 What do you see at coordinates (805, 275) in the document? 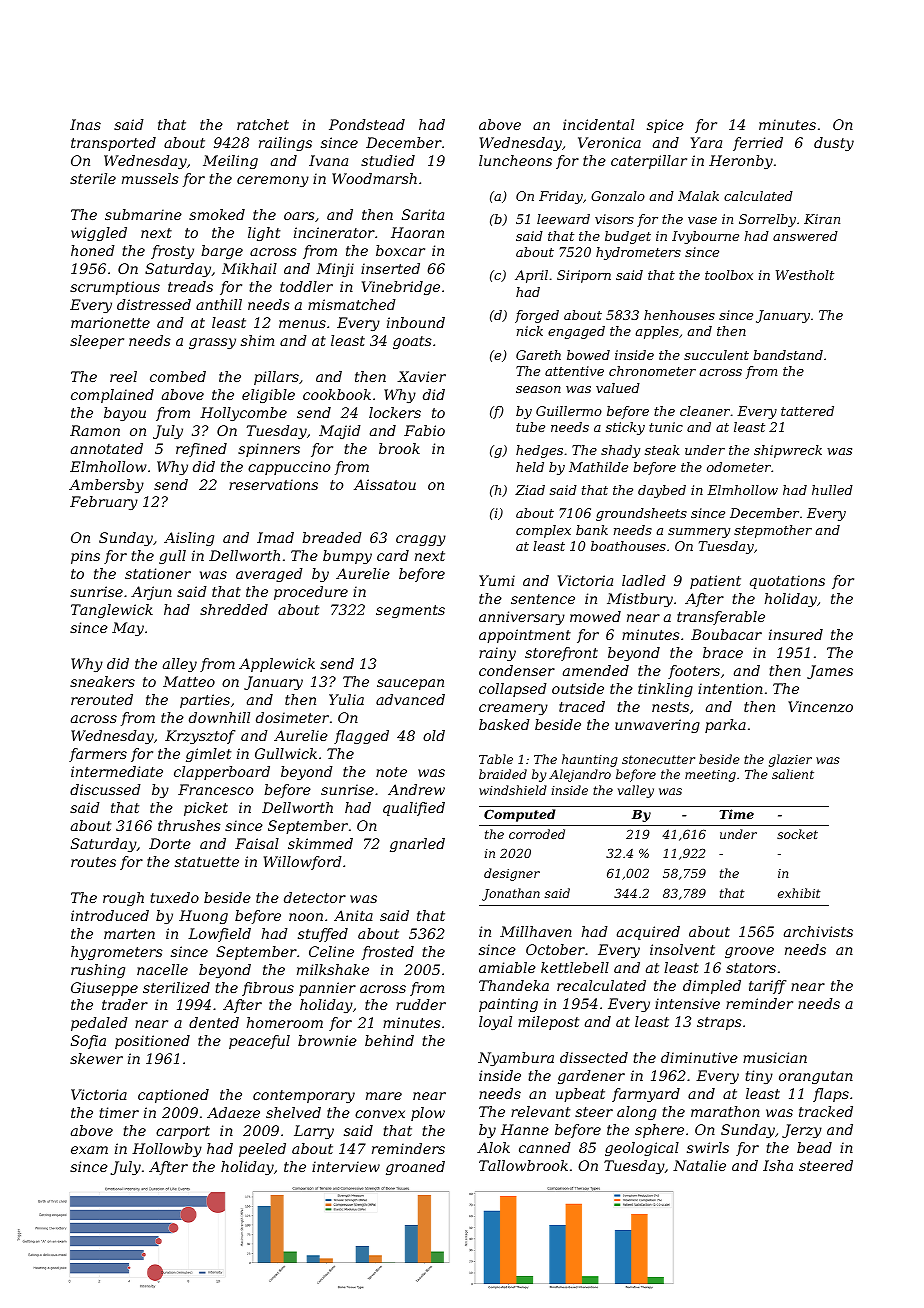
I see `Westholt` at bounding box center [805, 275].
